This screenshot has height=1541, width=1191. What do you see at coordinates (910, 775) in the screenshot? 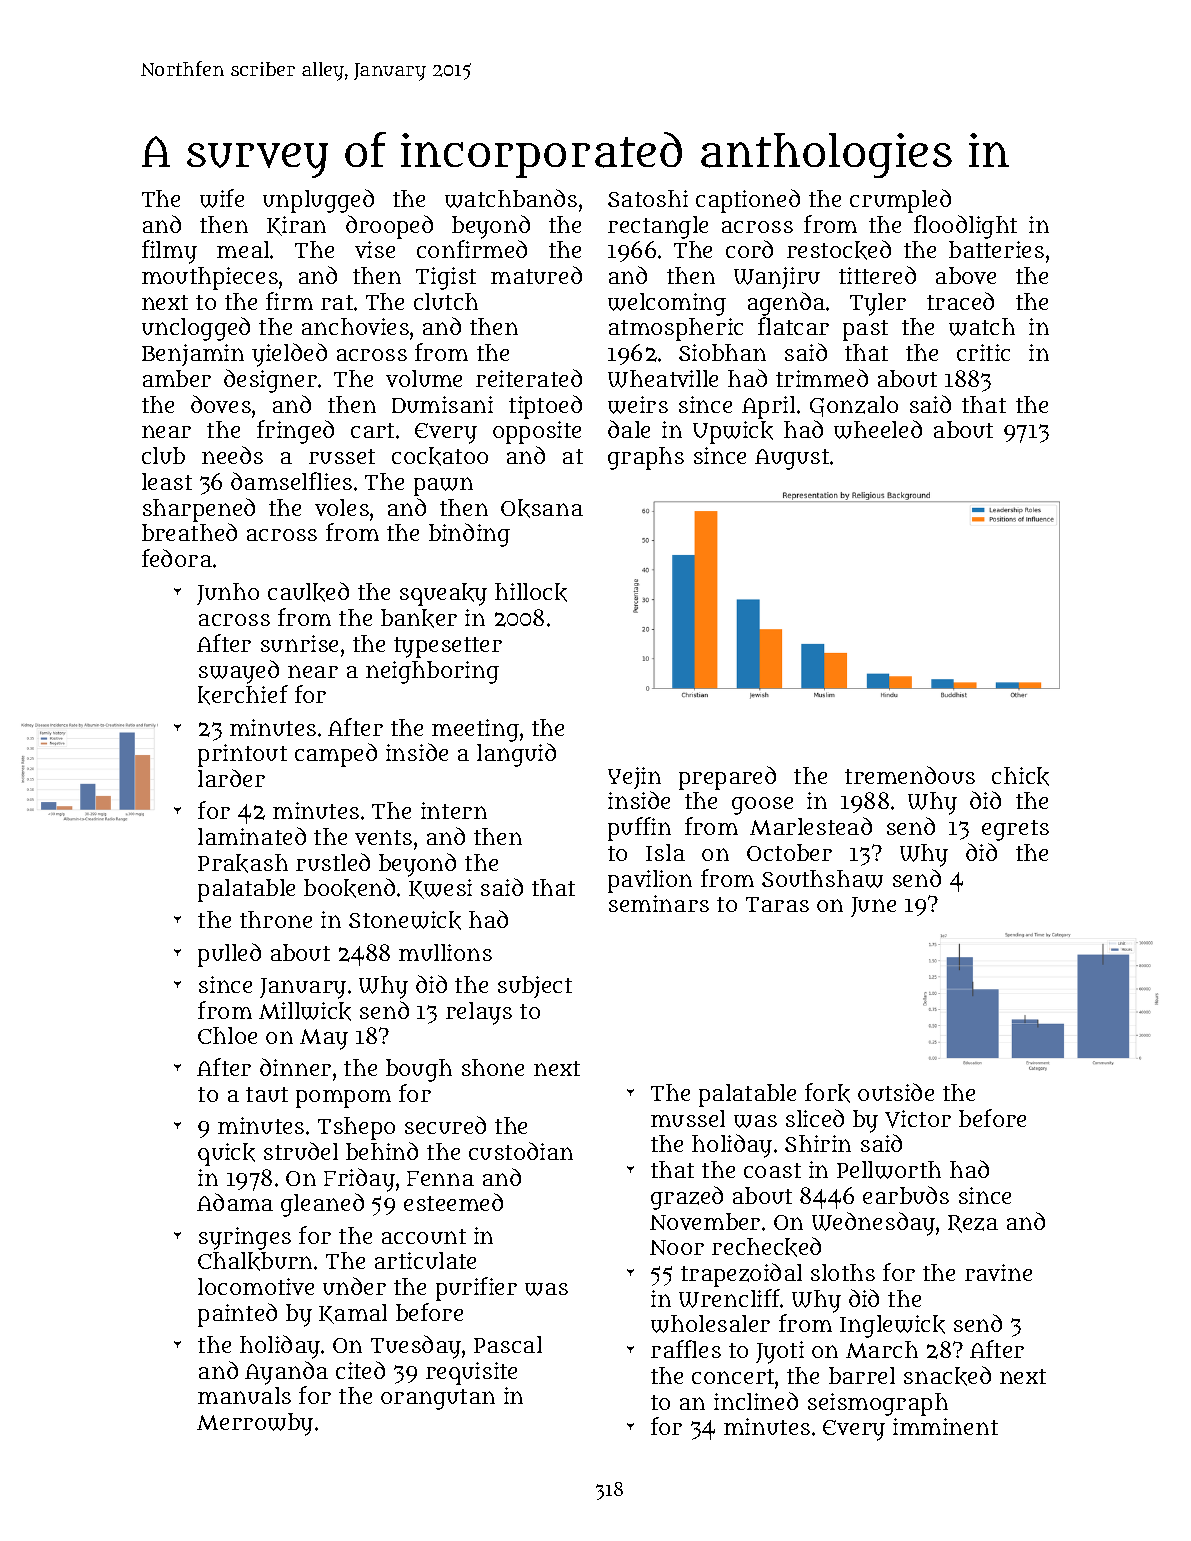
I see `tremendous` at bounding box center [910, 775].
